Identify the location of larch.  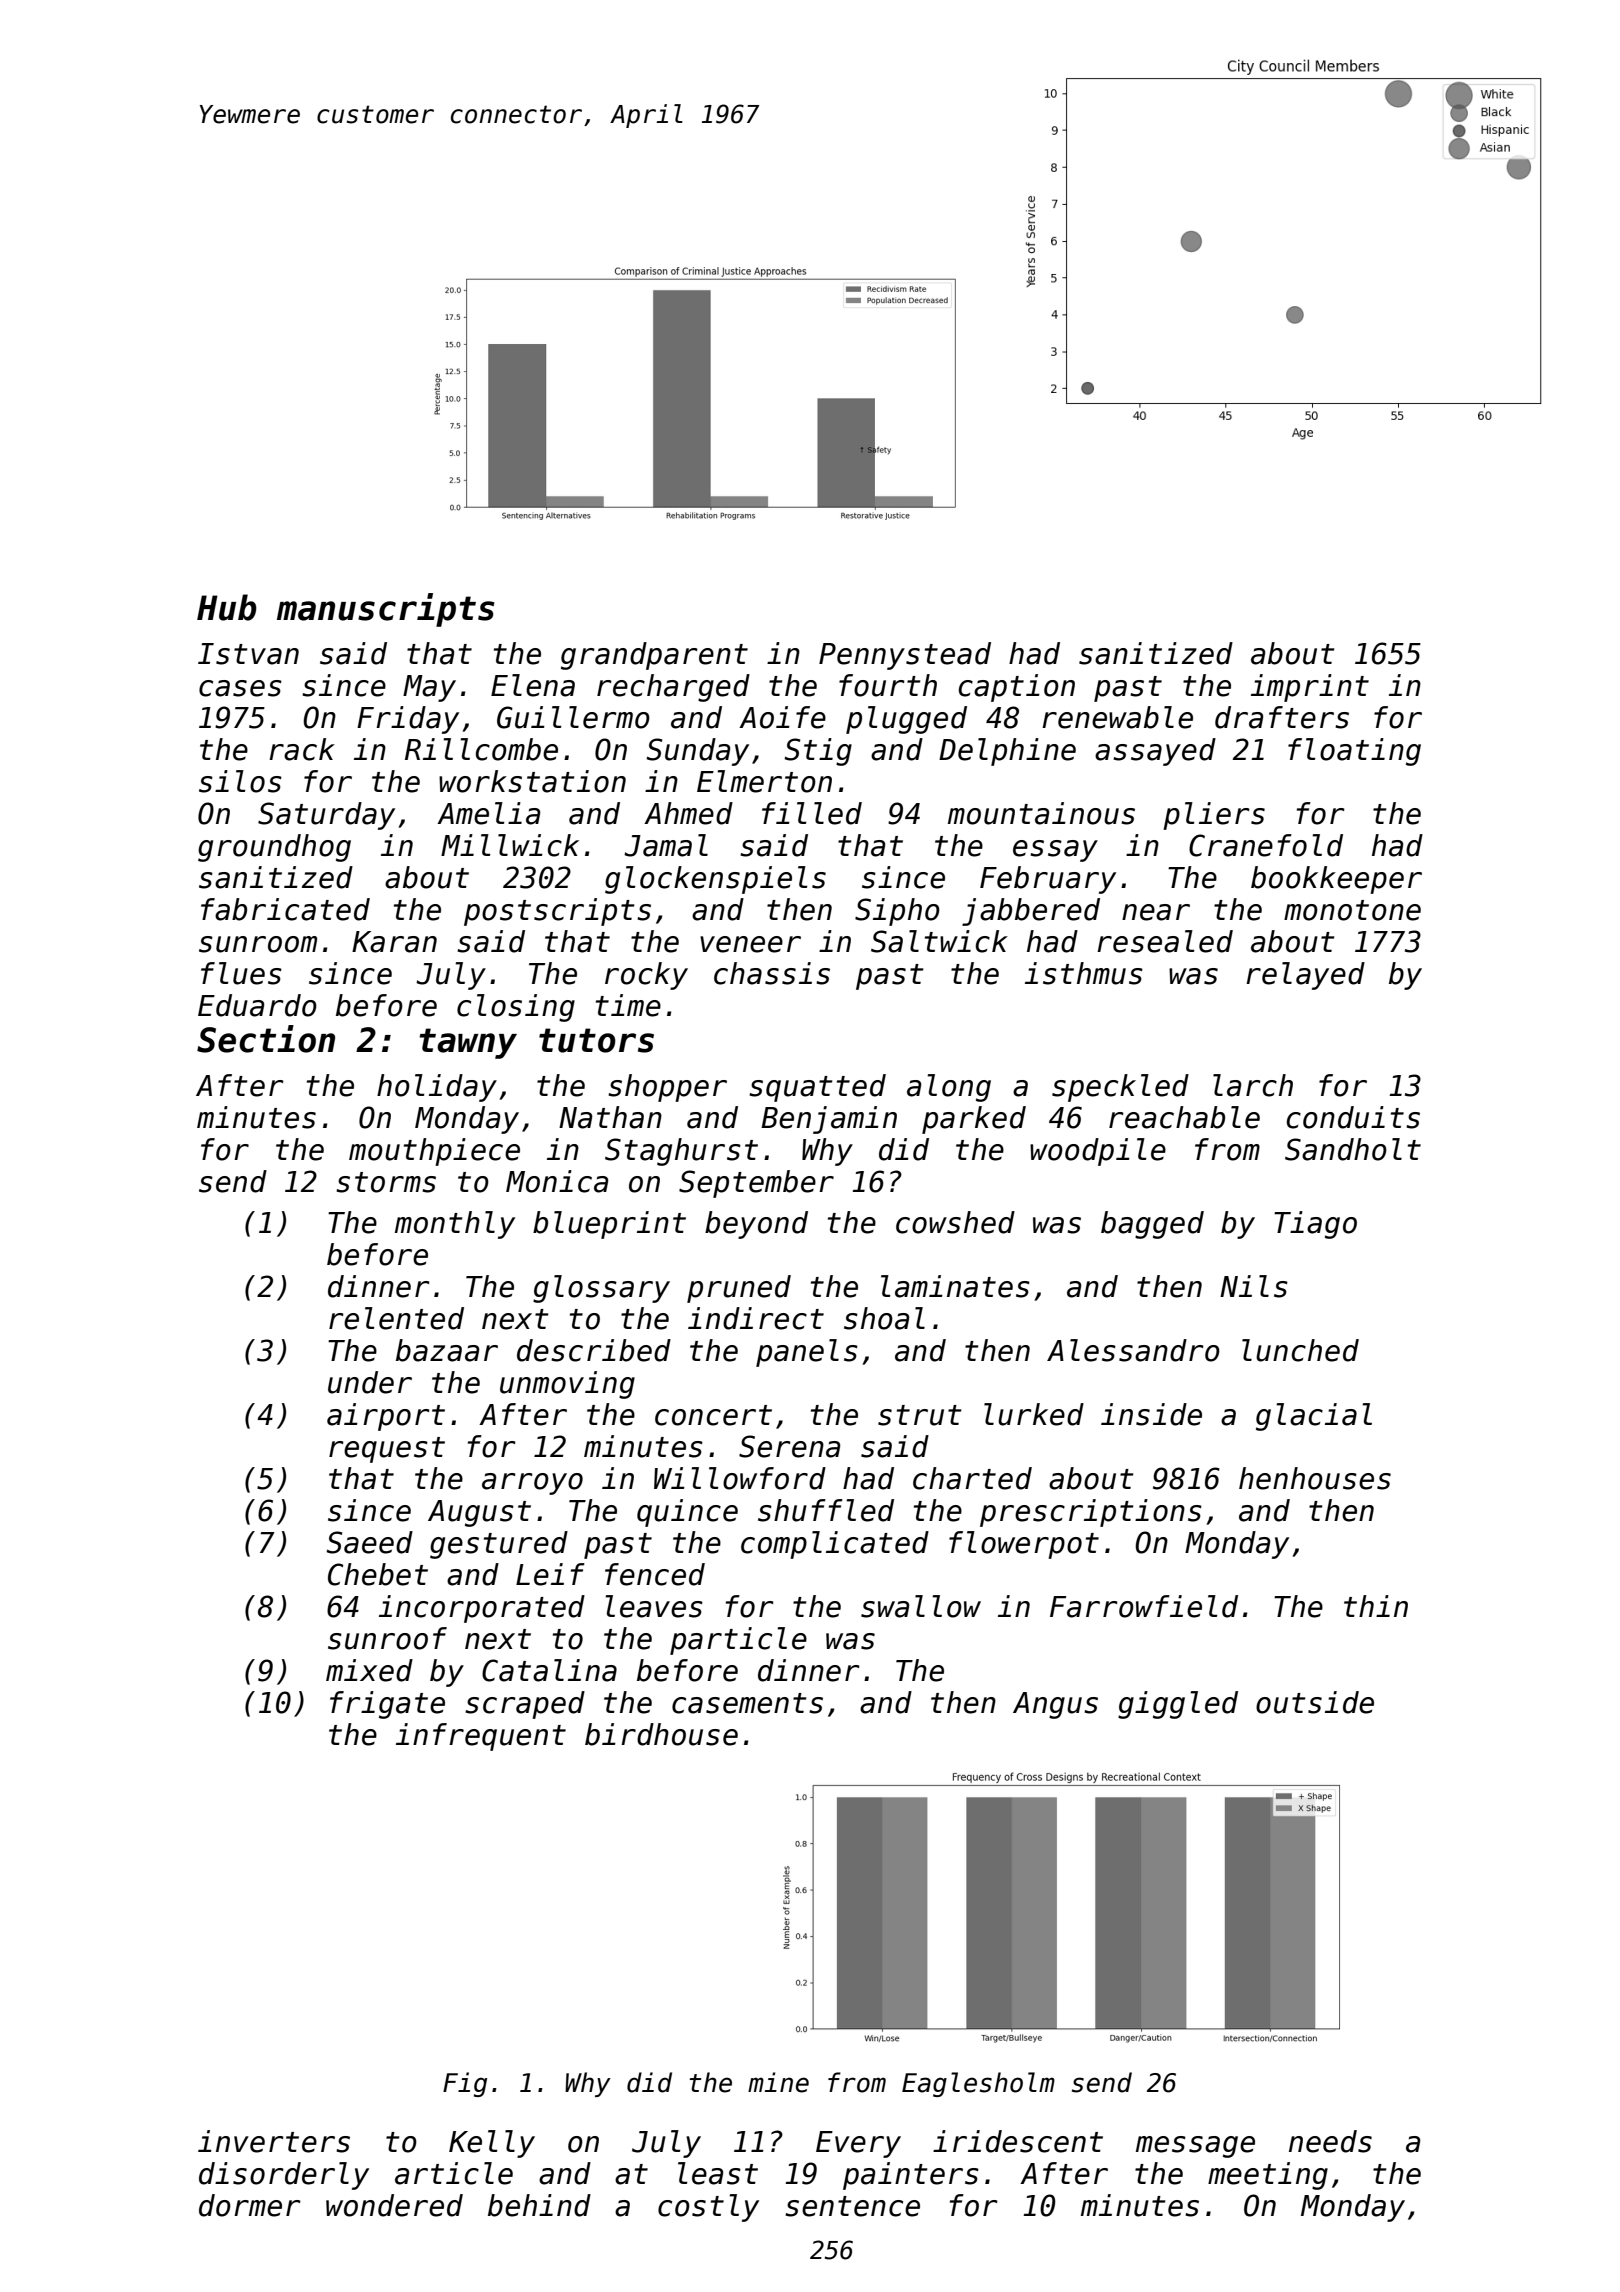
(1253, 1085).
